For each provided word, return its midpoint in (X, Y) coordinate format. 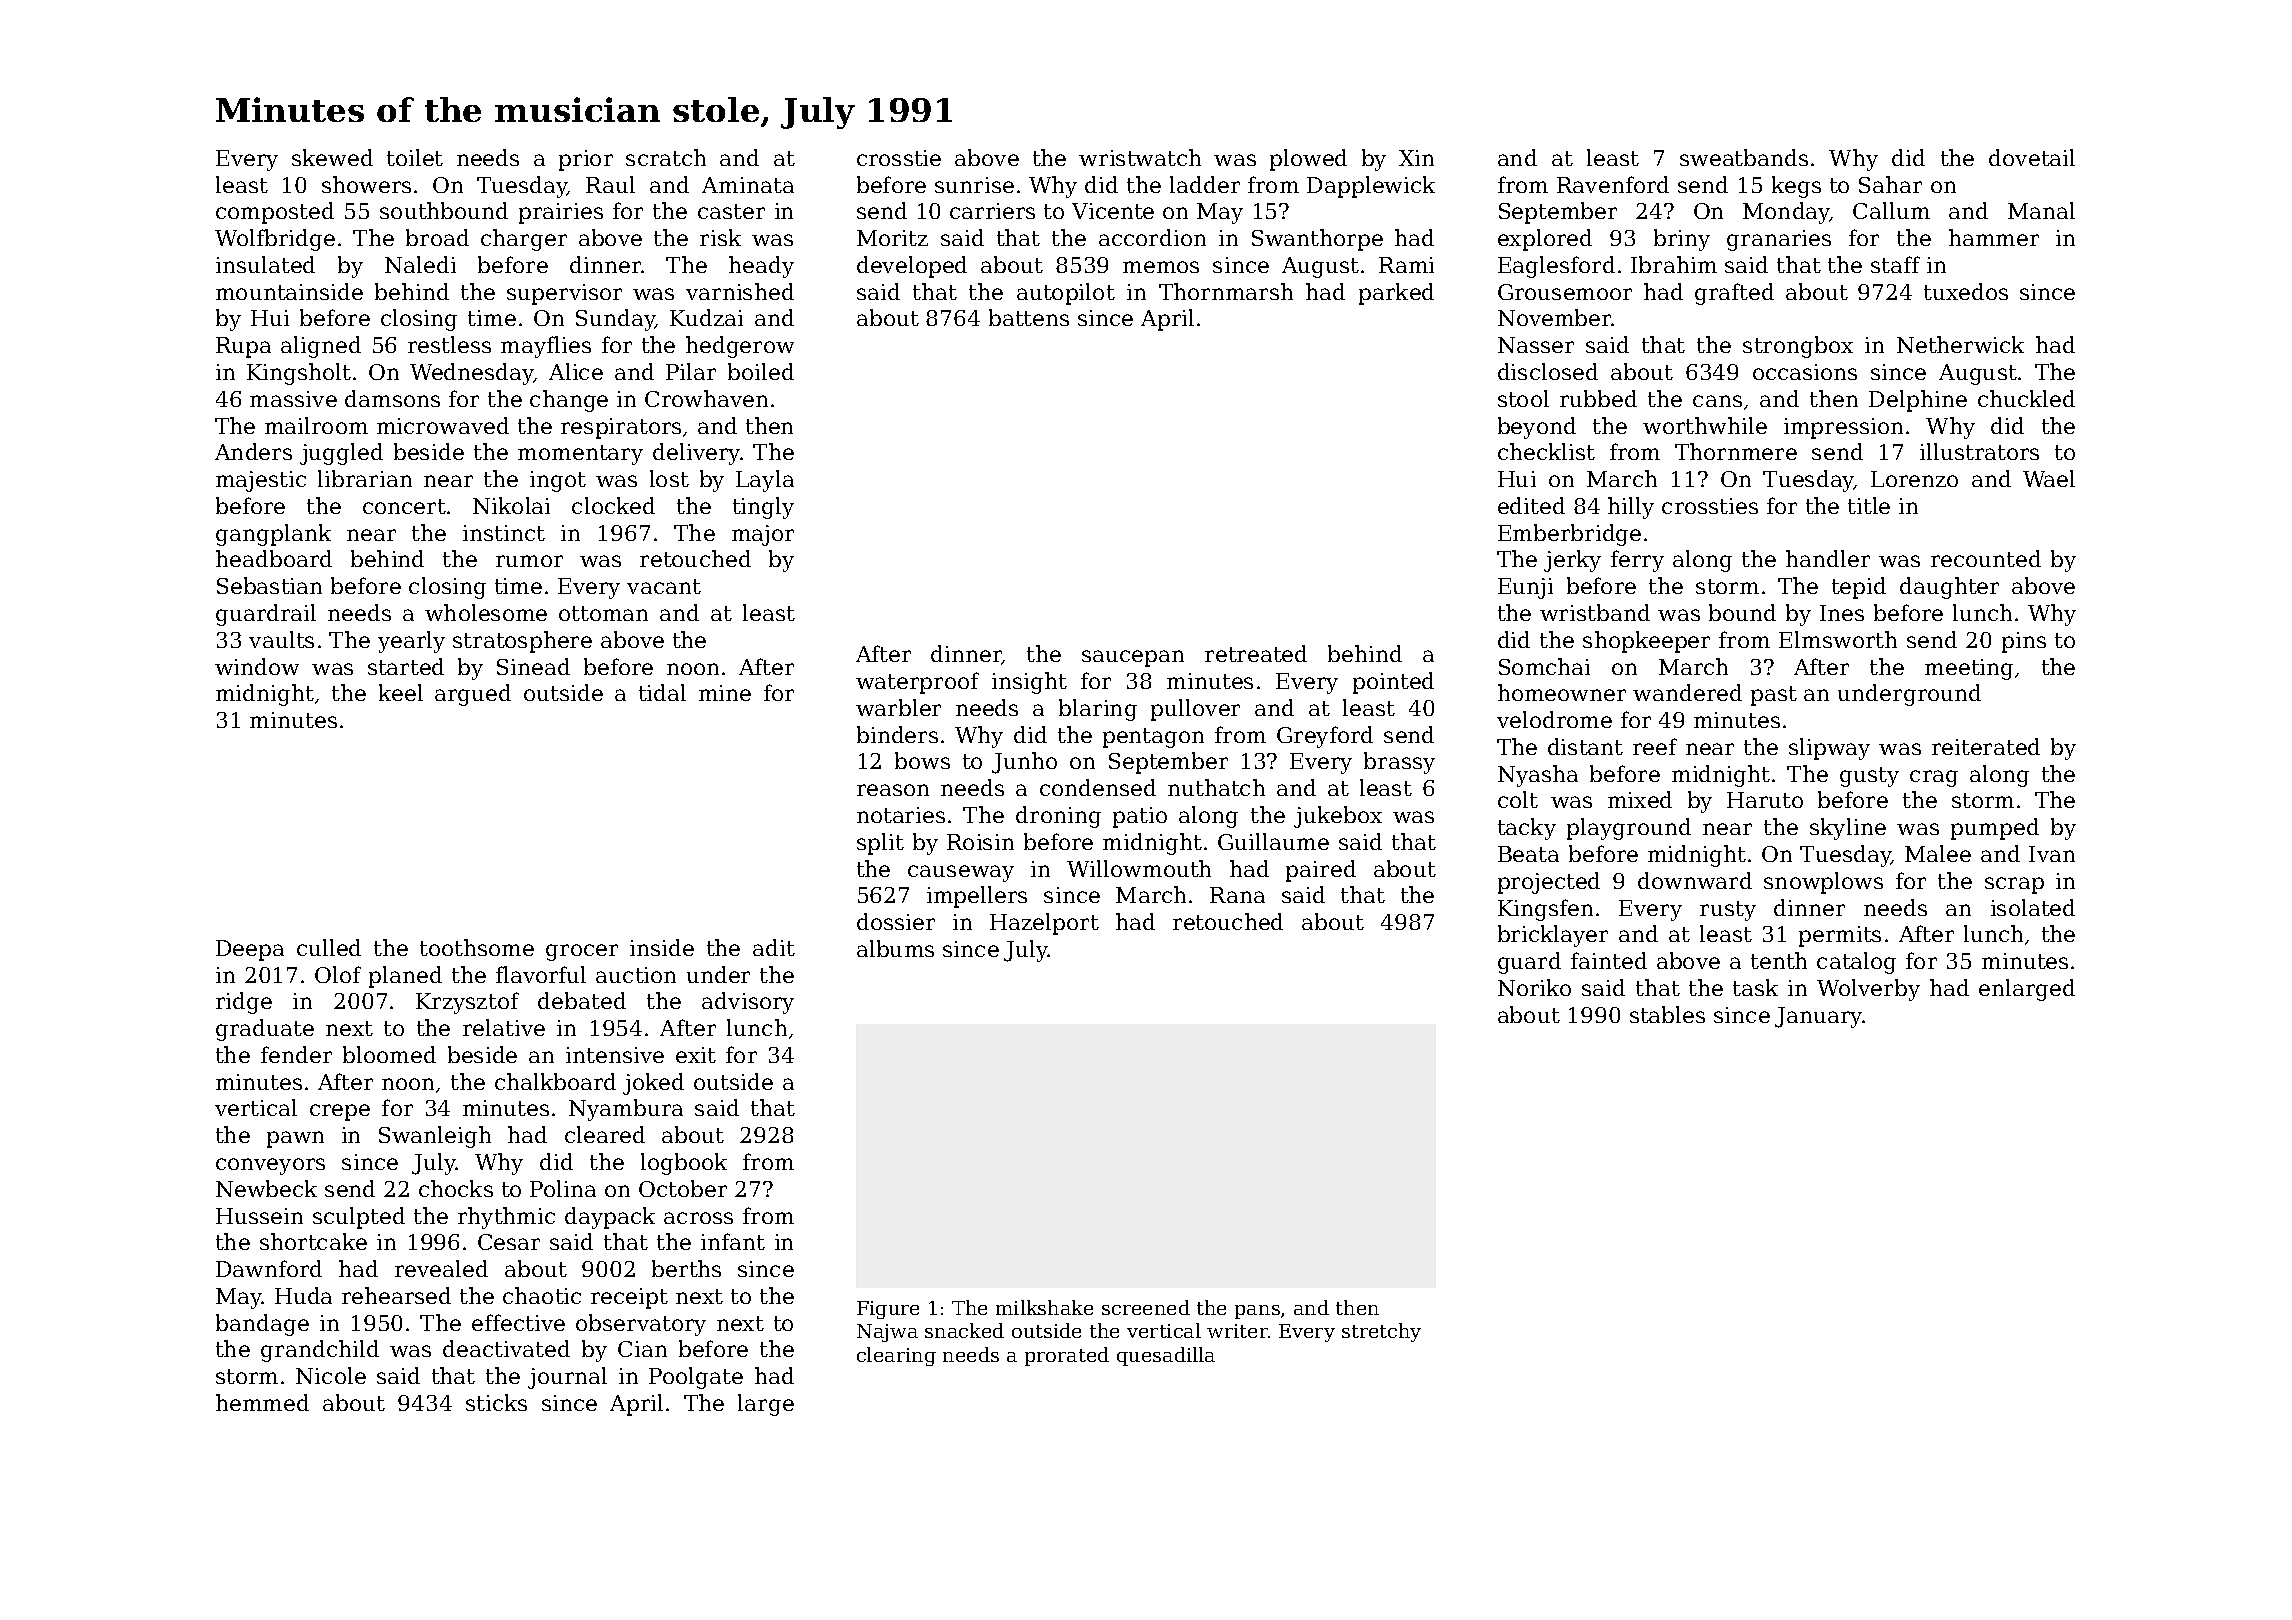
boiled (761, 371)
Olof (338, 974)
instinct (504, 533)
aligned (321, 347)
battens (1029, 317)
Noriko (1534, 987)
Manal (2041, 210)
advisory (748, 1003)
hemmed (262, 1402)
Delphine (1918, 401)
